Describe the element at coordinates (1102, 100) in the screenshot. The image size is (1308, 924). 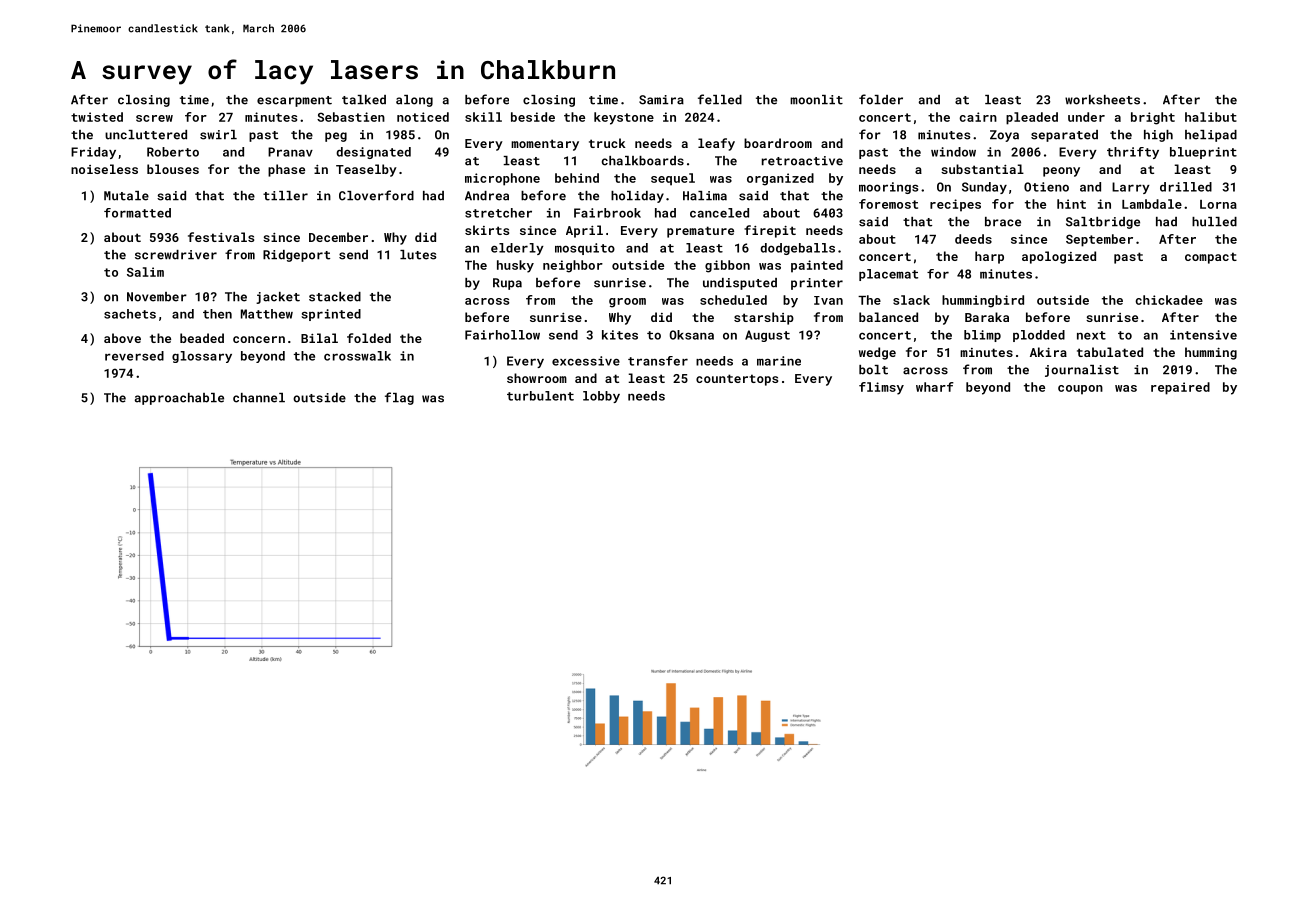
I see `worksheets` at that location.
